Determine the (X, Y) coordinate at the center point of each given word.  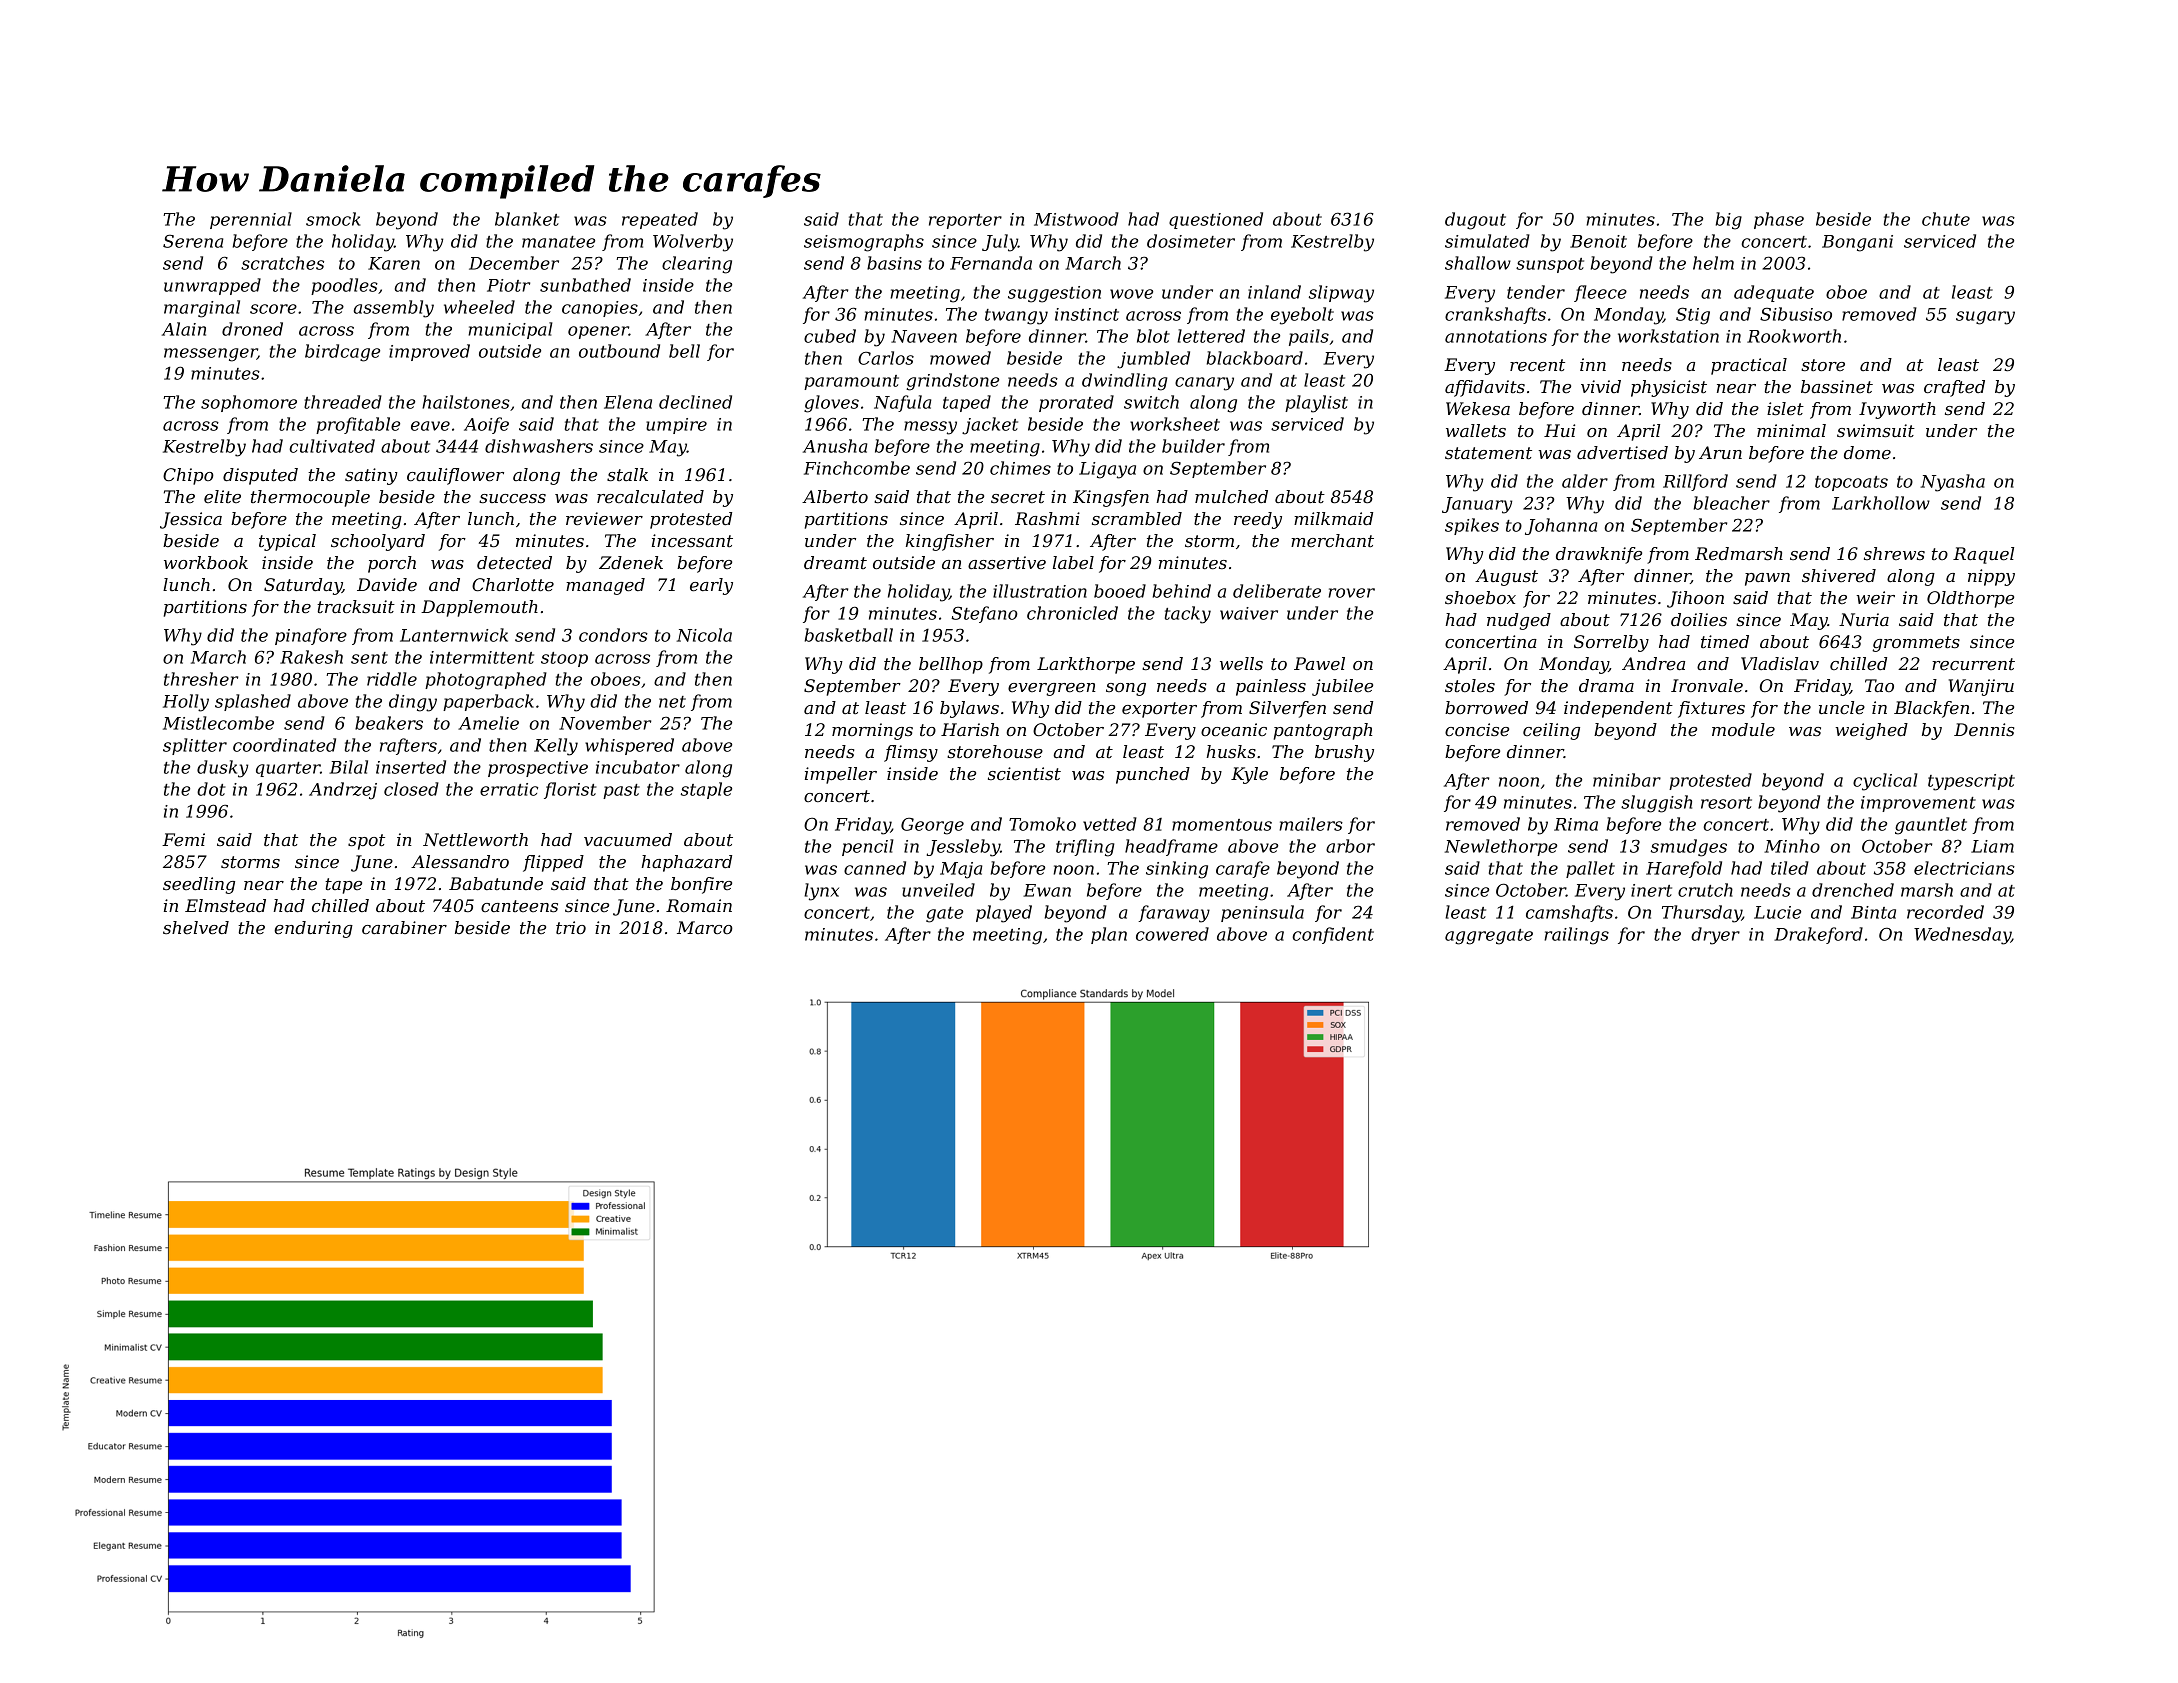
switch (1151, 402)
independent (1618, 709)
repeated (660, 220)
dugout (1475, 221)
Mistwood (1076, 219)
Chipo (188, 476)
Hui (1559, 430)
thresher (201, 679)
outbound (619, 351)
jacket (990, 426)
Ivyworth (1897, 410)
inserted (411, 767)
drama (1606, 685)
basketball (848, 635)
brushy (1344, 753)
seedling (199, 885)
